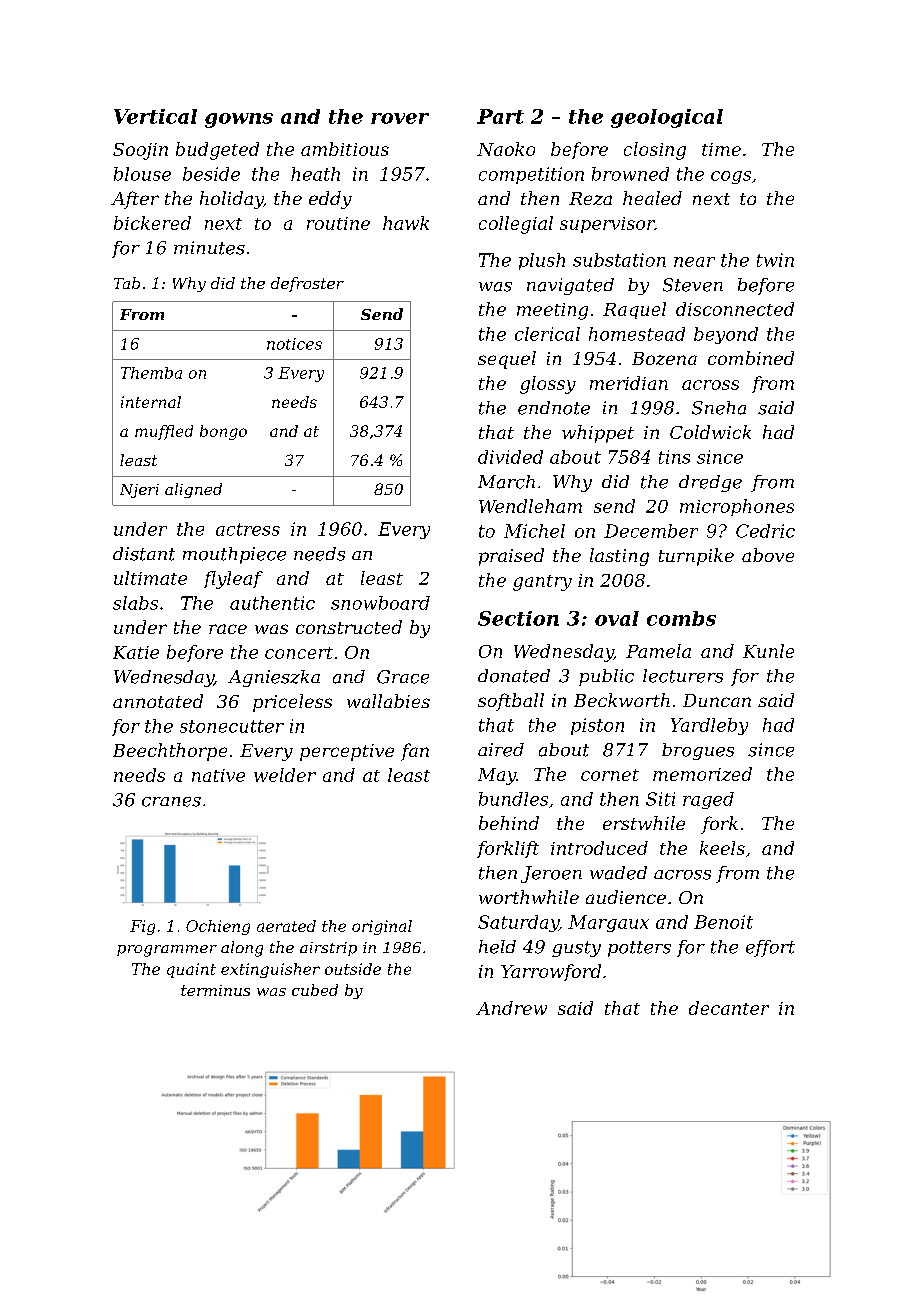  Describe the element at coordinates (388, 701) in the document. I see `wallabies` at that location.
